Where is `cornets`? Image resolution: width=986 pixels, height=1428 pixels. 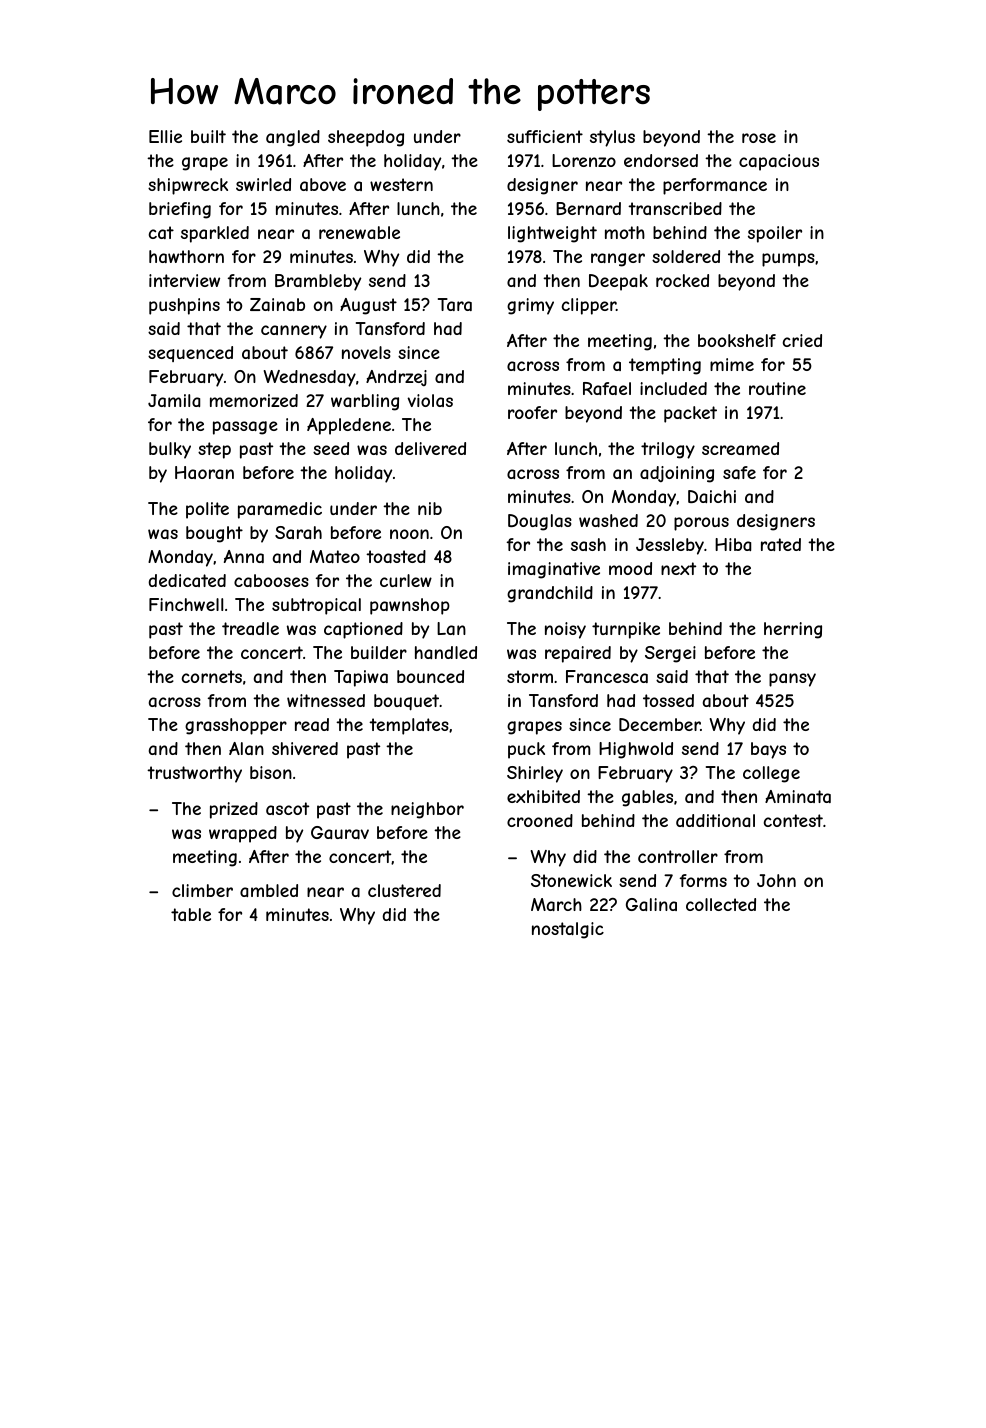 cornets is located at coordinates (212, 676).
